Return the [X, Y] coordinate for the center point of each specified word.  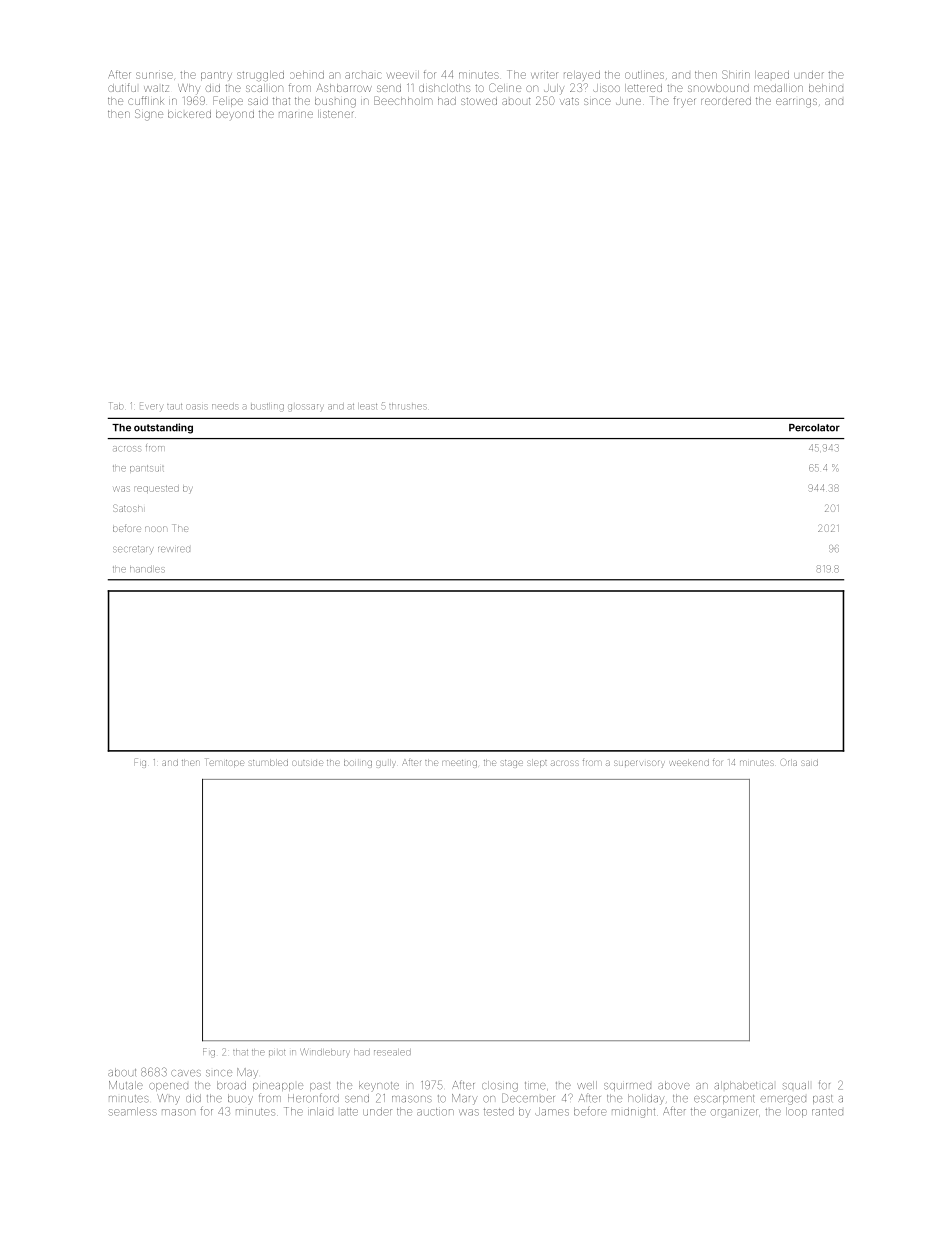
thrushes [408, 407]
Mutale [126, 1085]
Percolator [814, 428]
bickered [189, 114]
